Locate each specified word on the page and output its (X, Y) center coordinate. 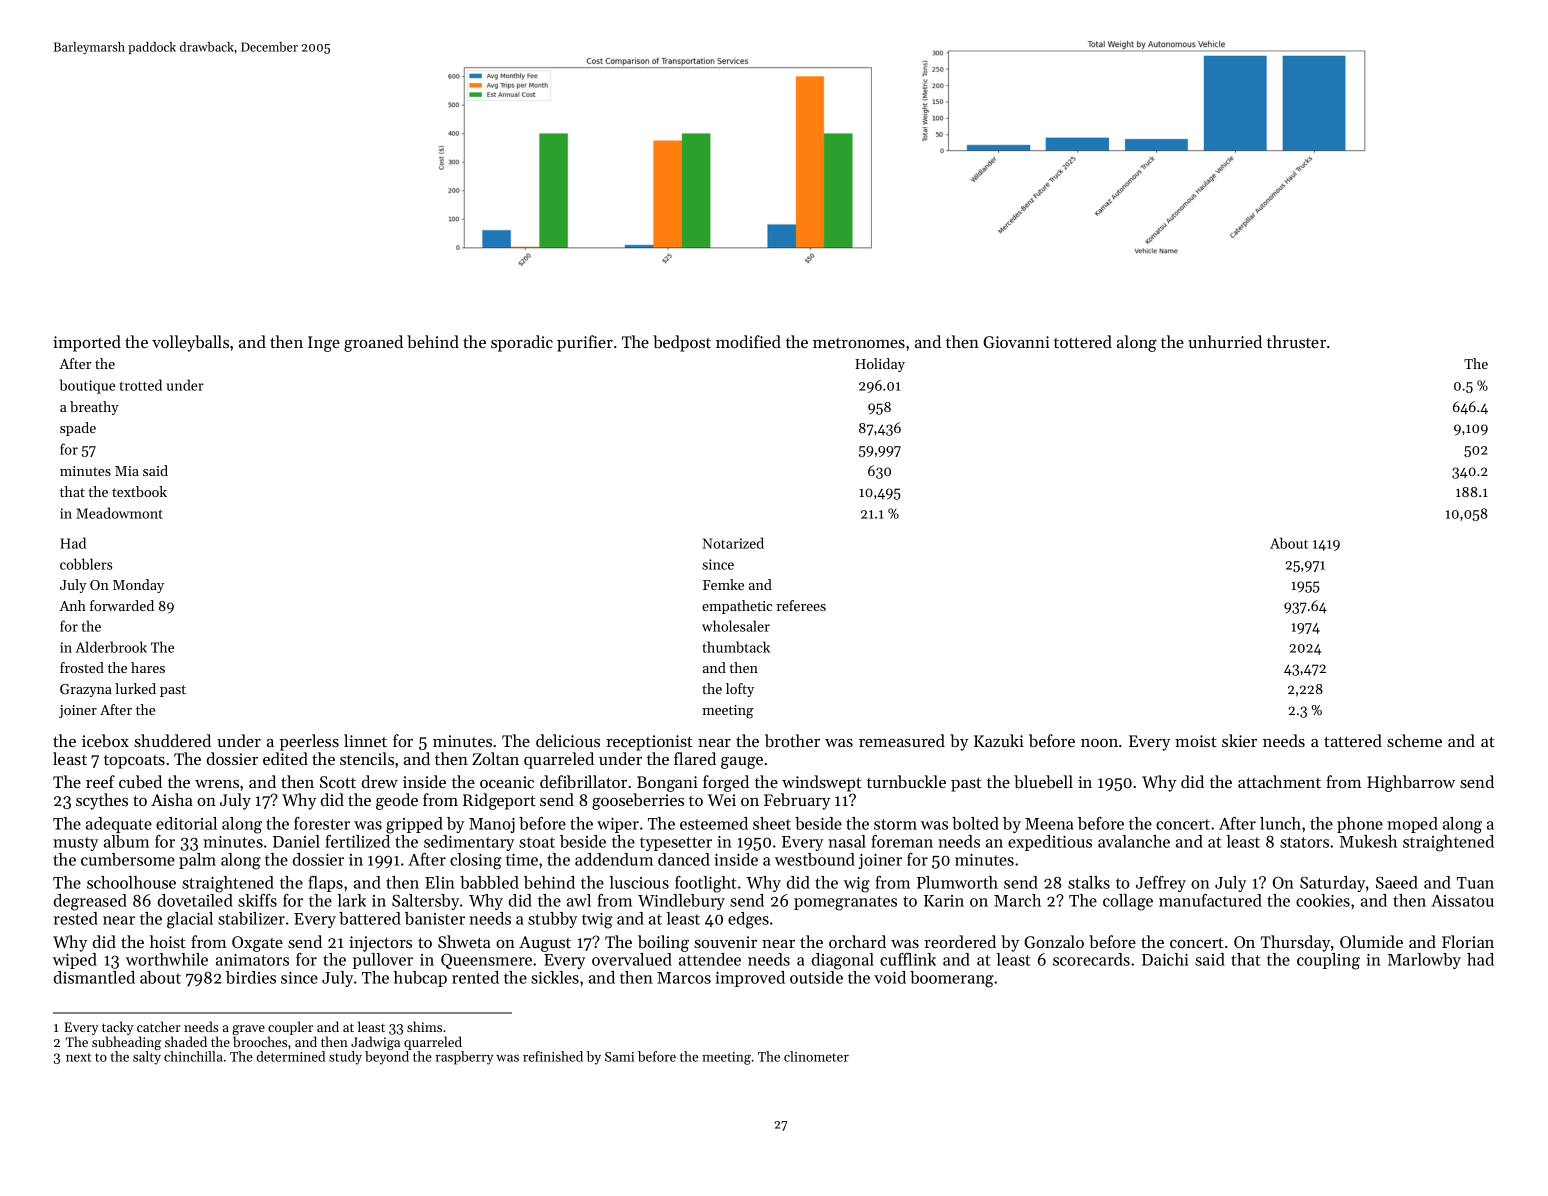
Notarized (733, 543)
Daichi (1165, 959)
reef (100, 781)
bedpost (682, 343)
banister (435, 918)
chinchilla (193, 1056)
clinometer (816, 1056)
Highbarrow (1411, 783)
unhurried (1225, 341)
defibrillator (583, 781)
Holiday (880, 365)
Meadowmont (119, 513)
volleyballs (190, 343)
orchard (857, 941)
